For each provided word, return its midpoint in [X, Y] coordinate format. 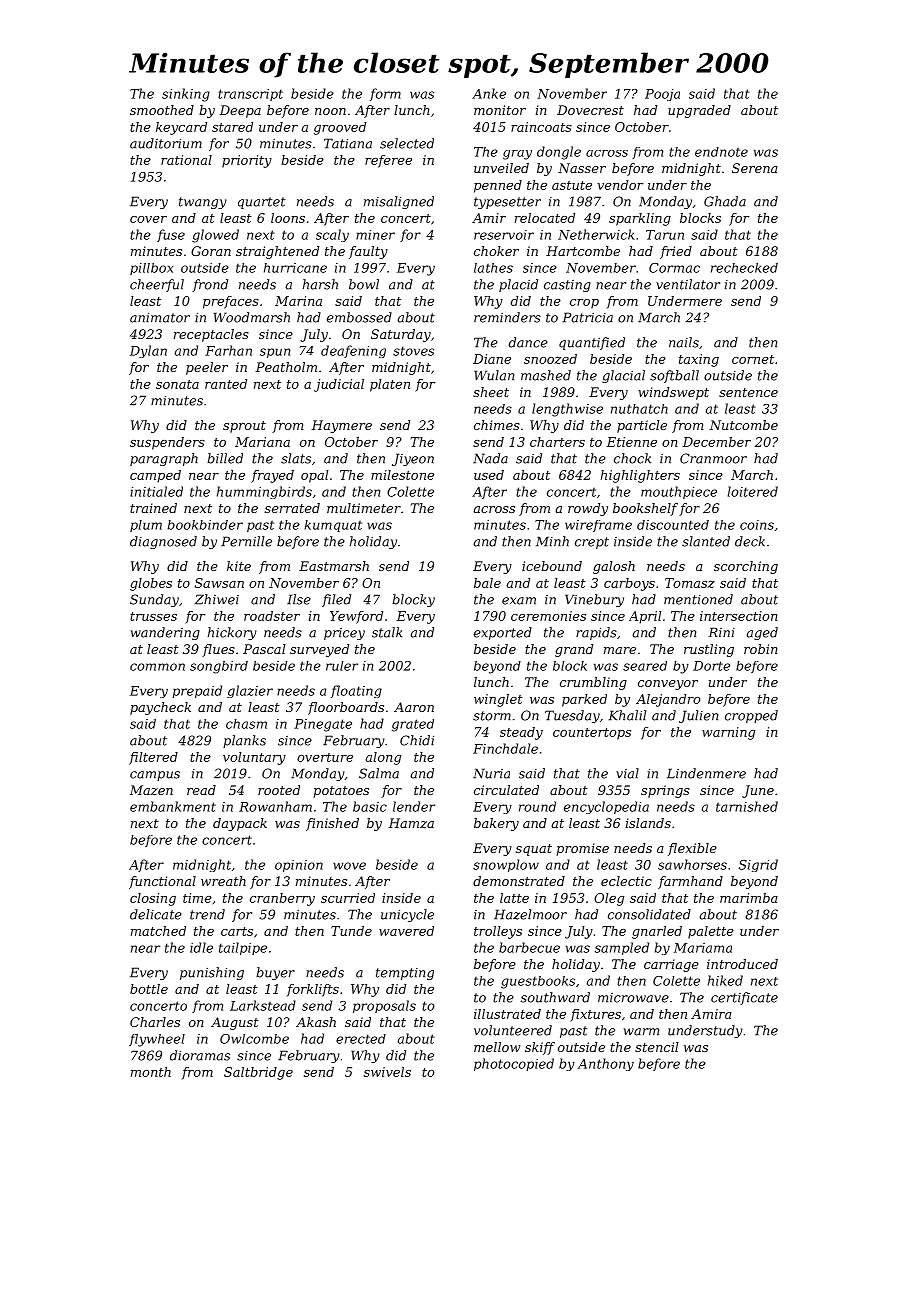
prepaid [197, 691]
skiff [540, 1048]
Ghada [725, 201]
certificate [744, 998]
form [385, 94]
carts [237, 931]
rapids [596, 633]
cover [148, 219]
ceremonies [548, 616]
